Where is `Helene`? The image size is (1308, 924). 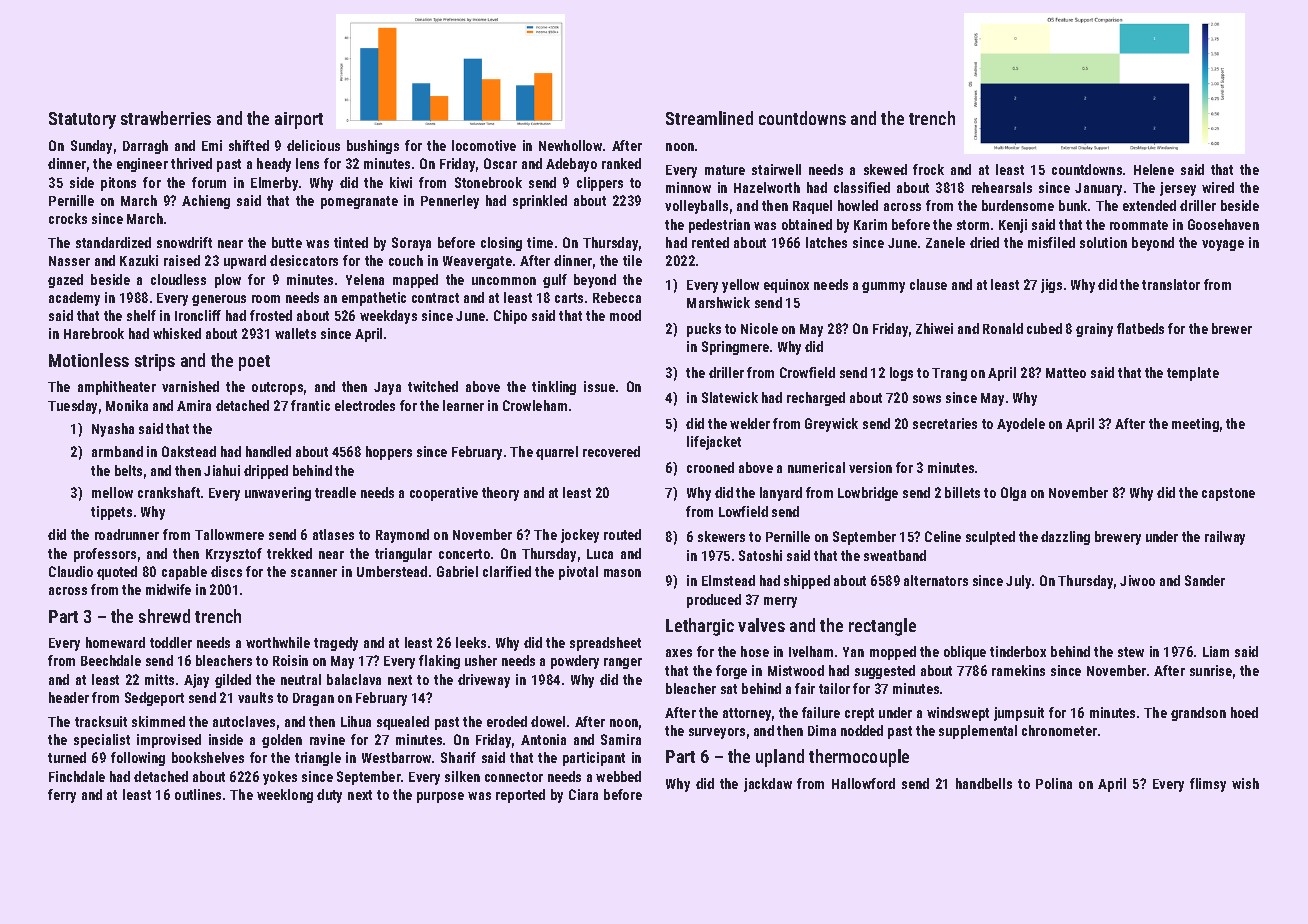 Helene is located at coordinates (1154, 169).
